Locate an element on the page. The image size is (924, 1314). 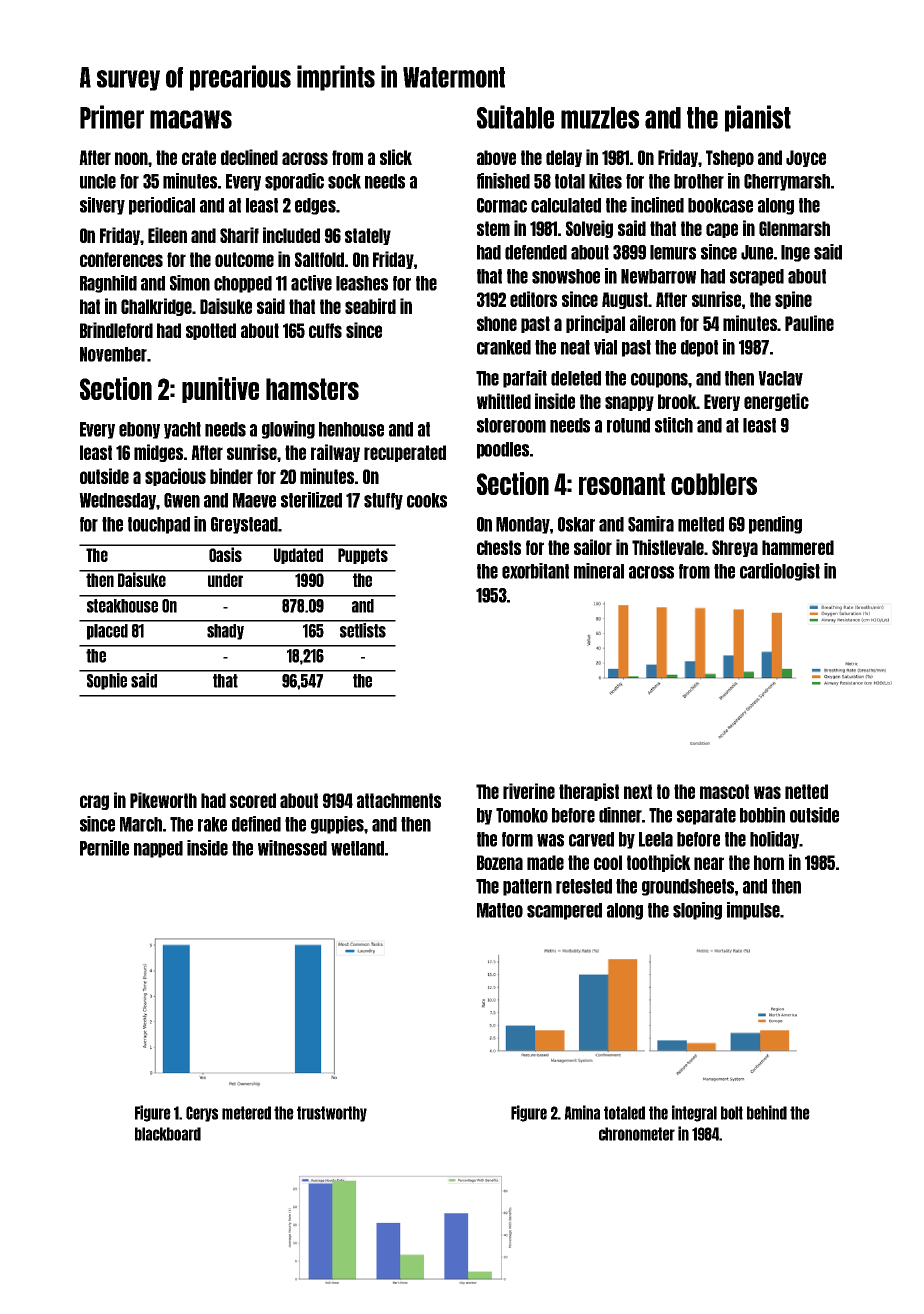
macaws is located at coordinates (191, 119).
